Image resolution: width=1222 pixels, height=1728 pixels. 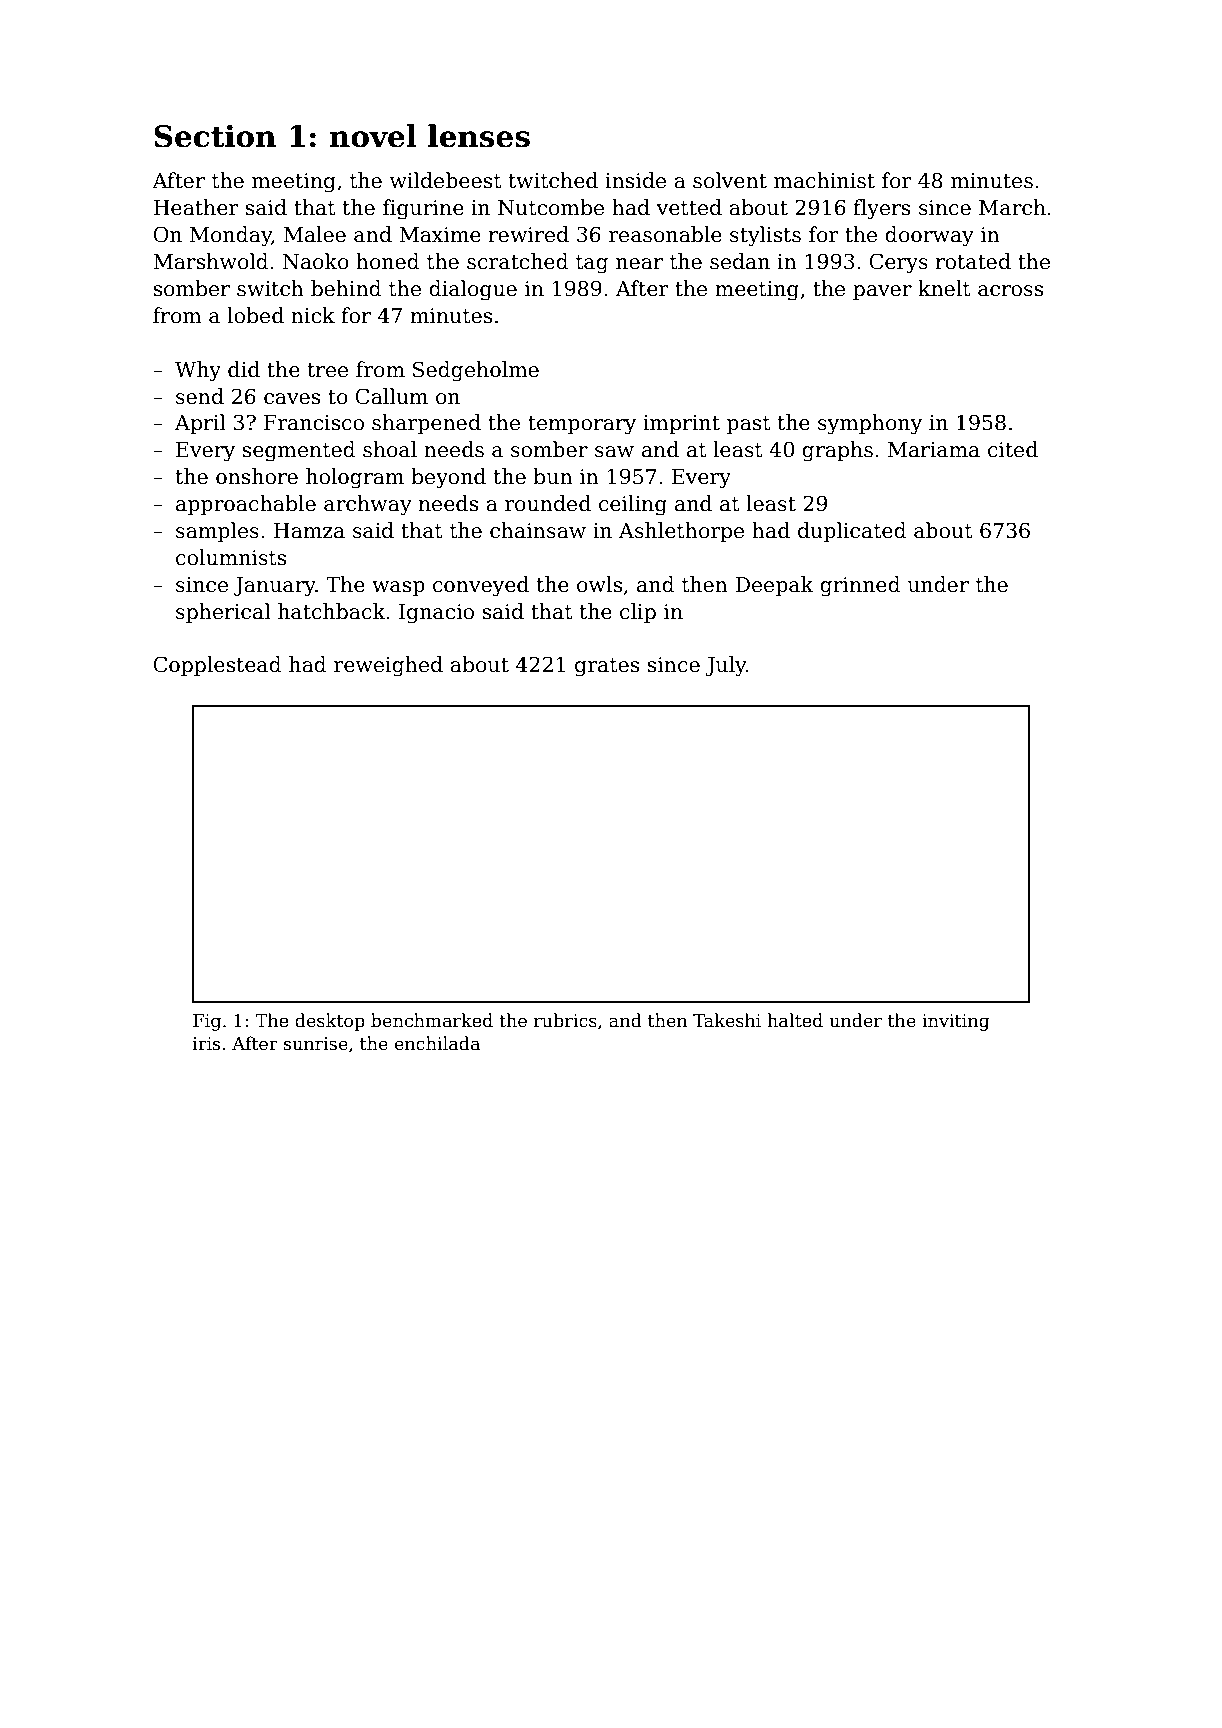 I want to click on machinist, so click(x=824, y=180).
